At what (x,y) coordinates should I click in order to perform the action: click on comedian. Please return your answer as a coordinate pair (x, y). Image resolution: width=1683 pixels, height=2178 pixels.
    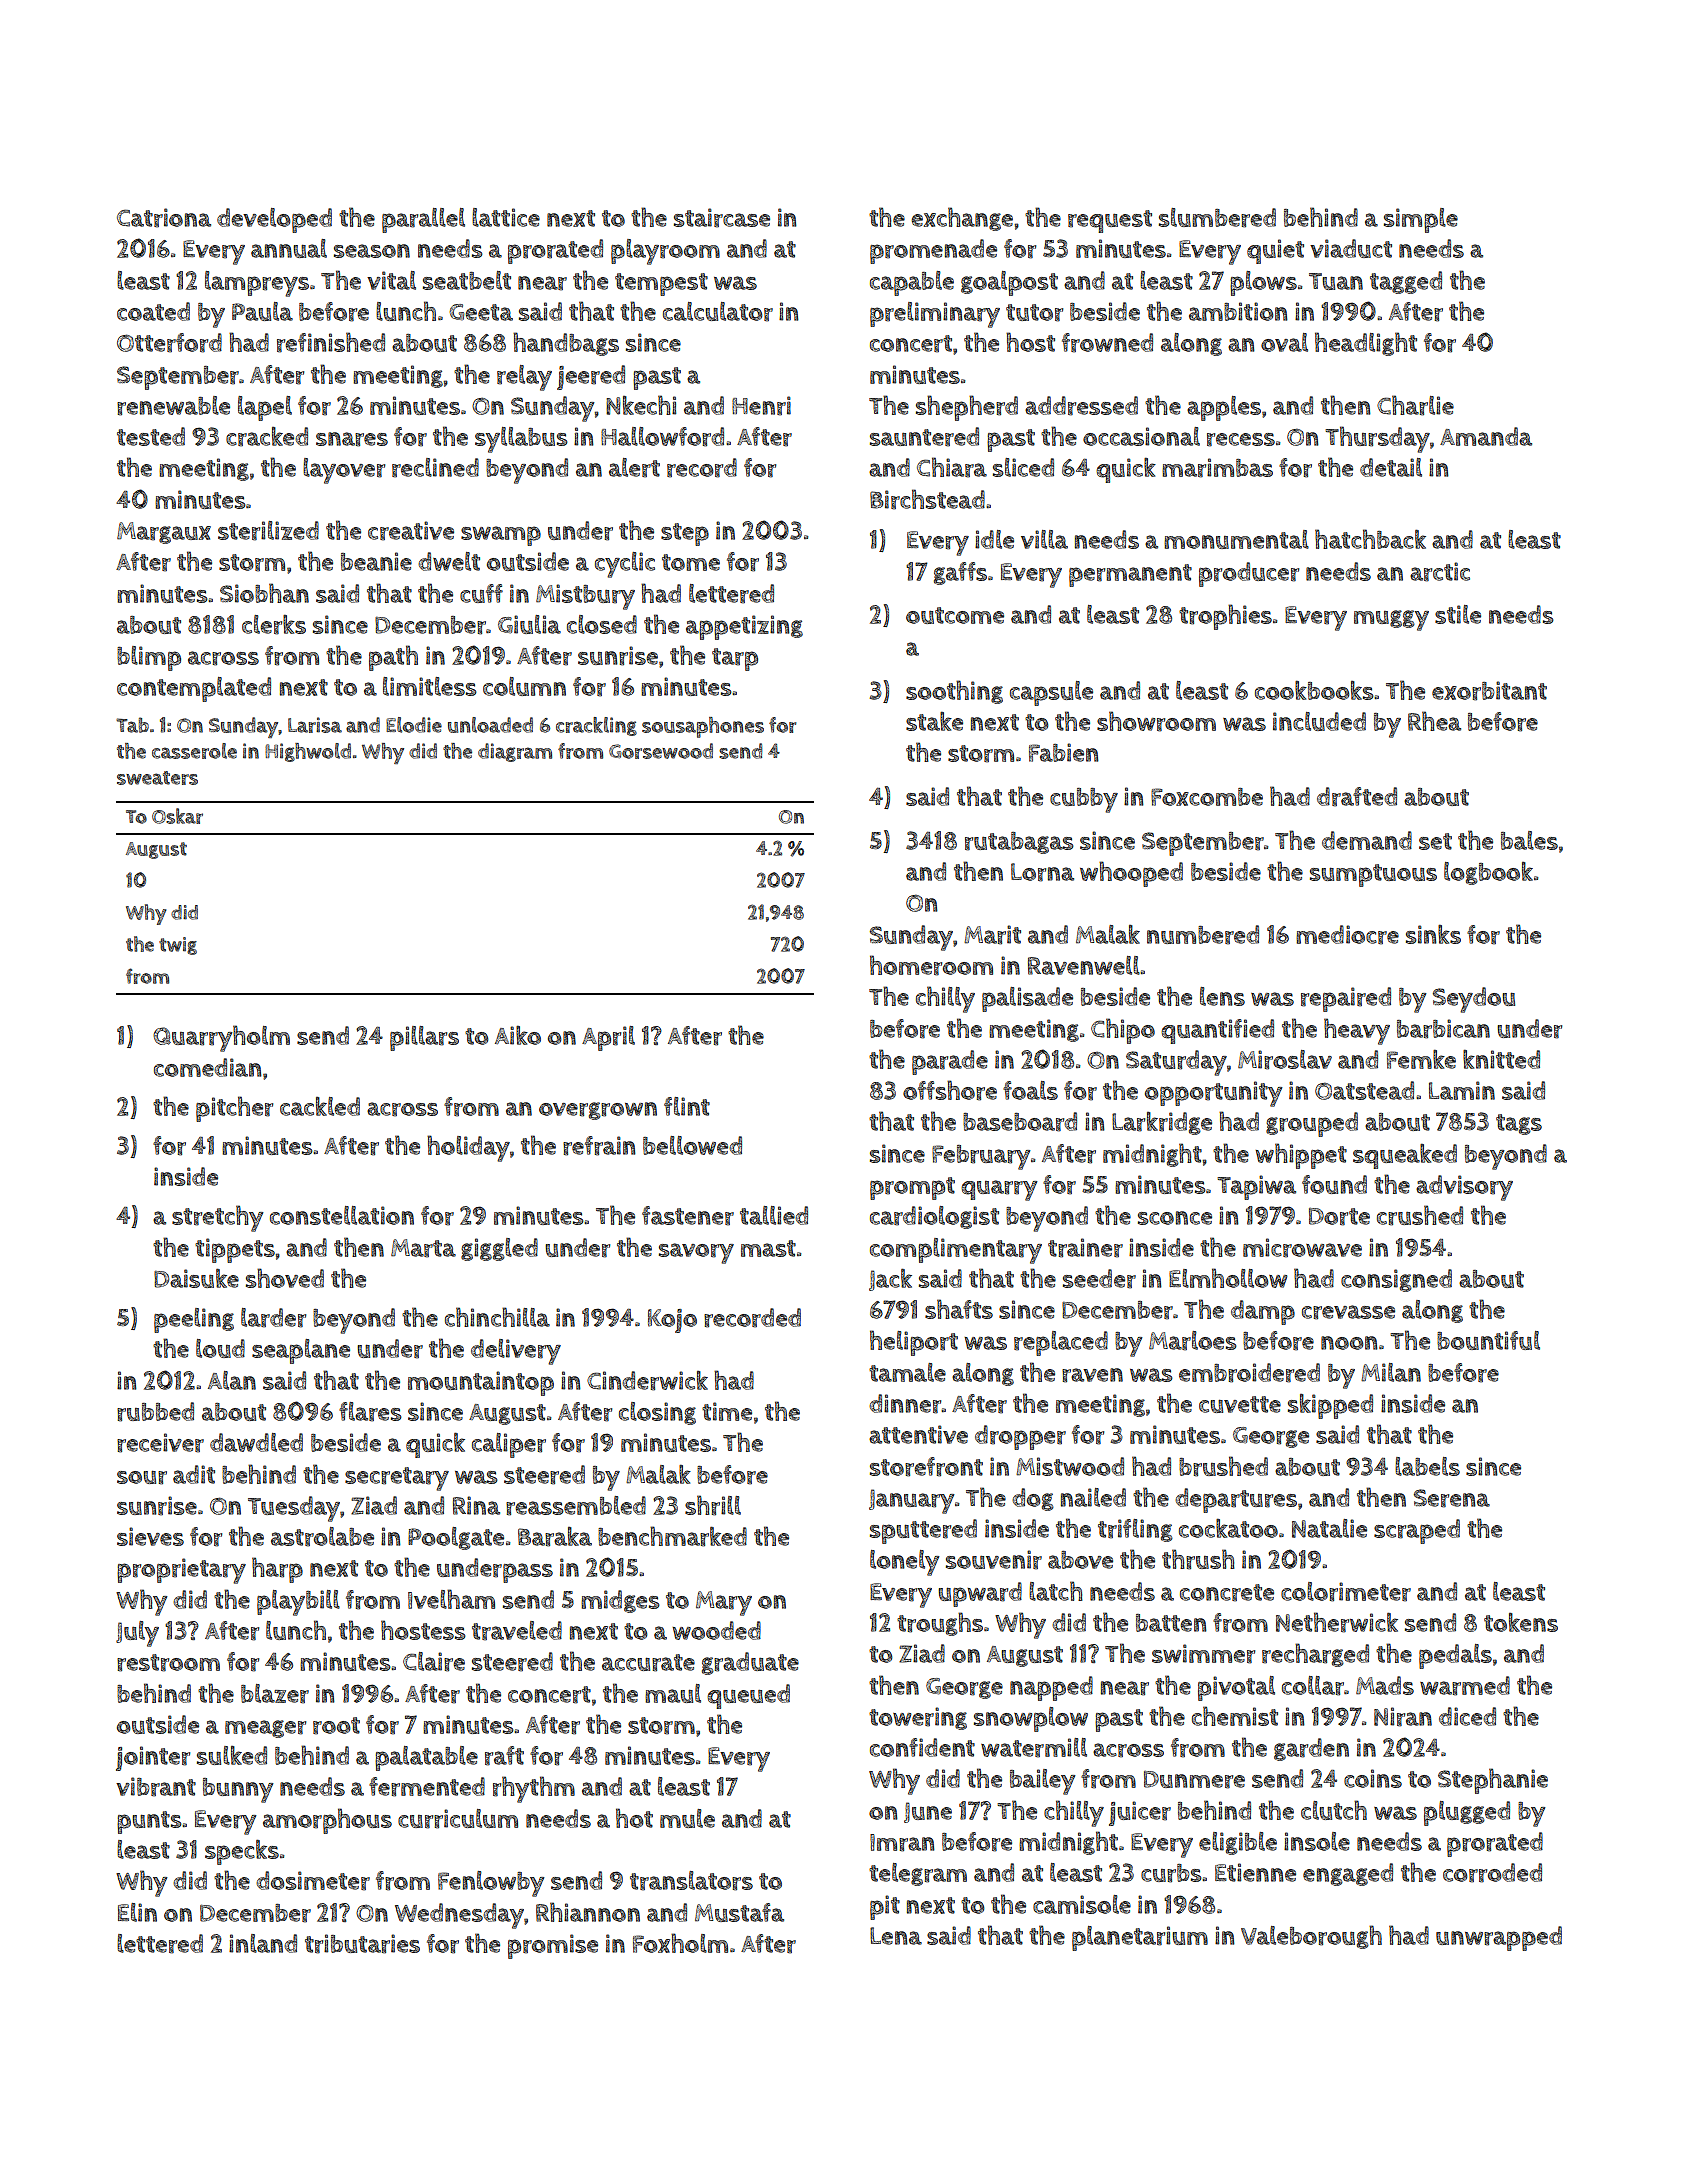
    Looking at the image, I should click on (208, 1067).
